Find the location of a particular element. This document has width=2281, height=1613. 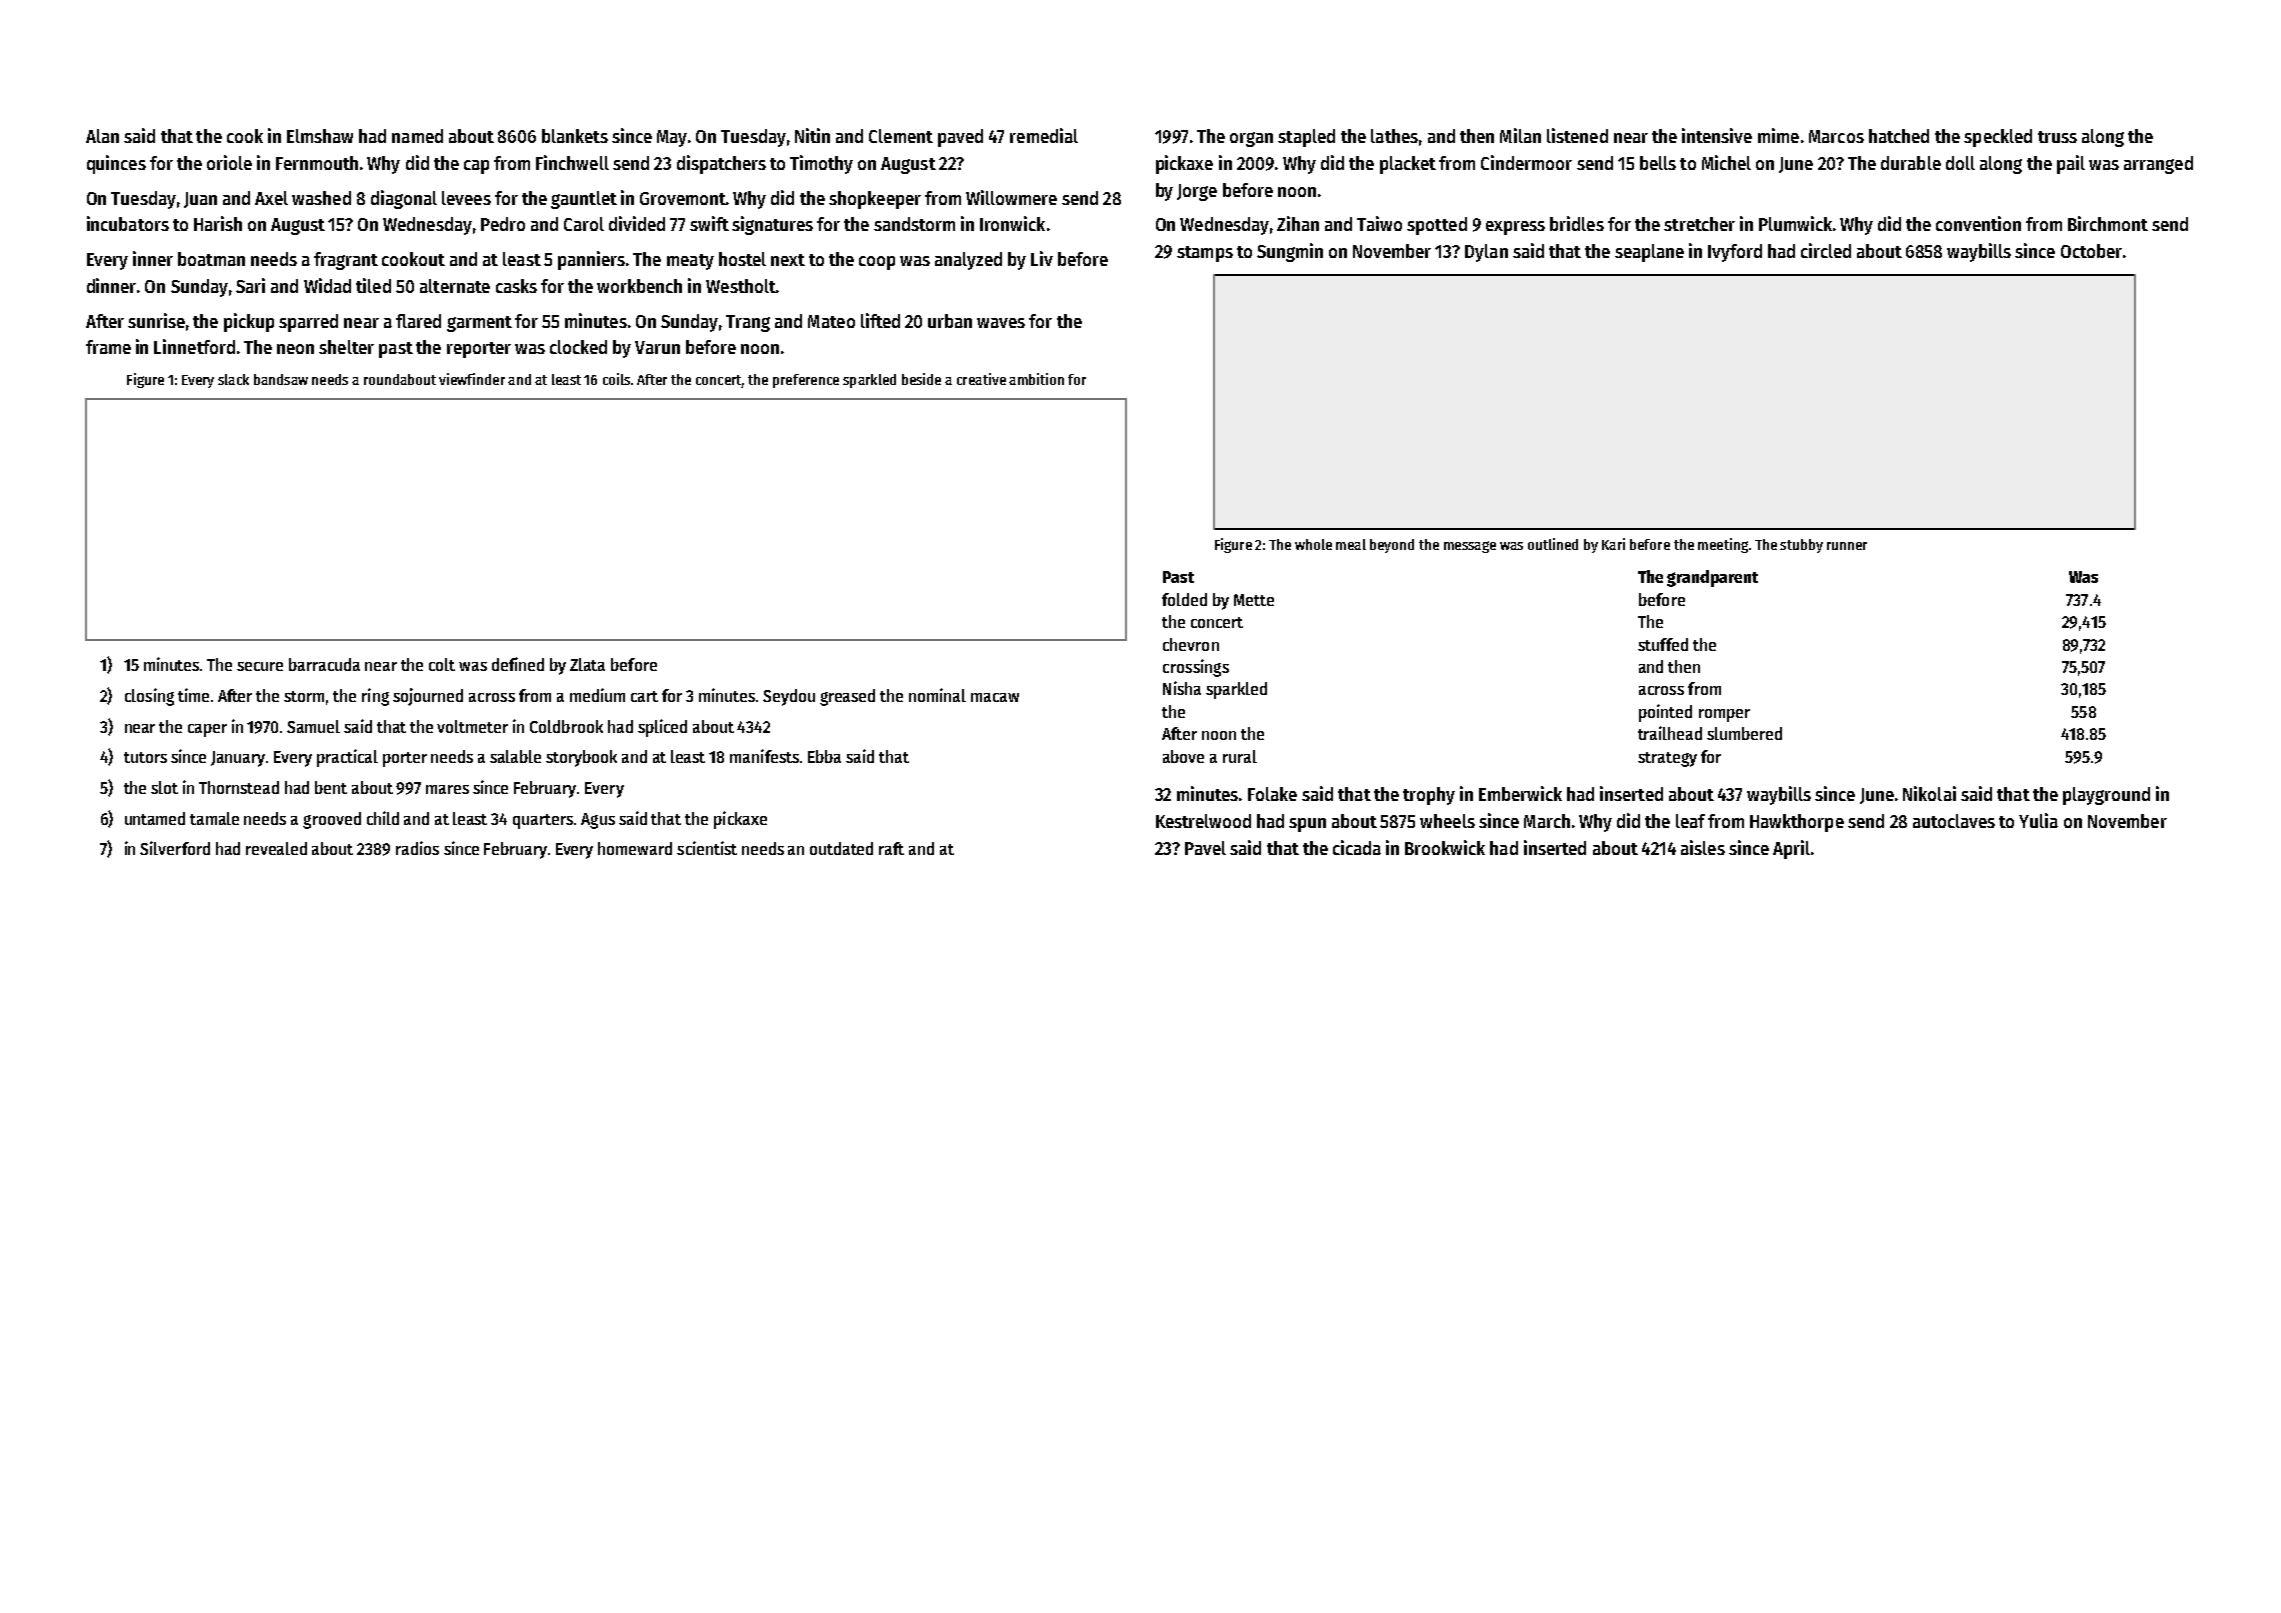

ambition is located at coordinates (1036, 379).
